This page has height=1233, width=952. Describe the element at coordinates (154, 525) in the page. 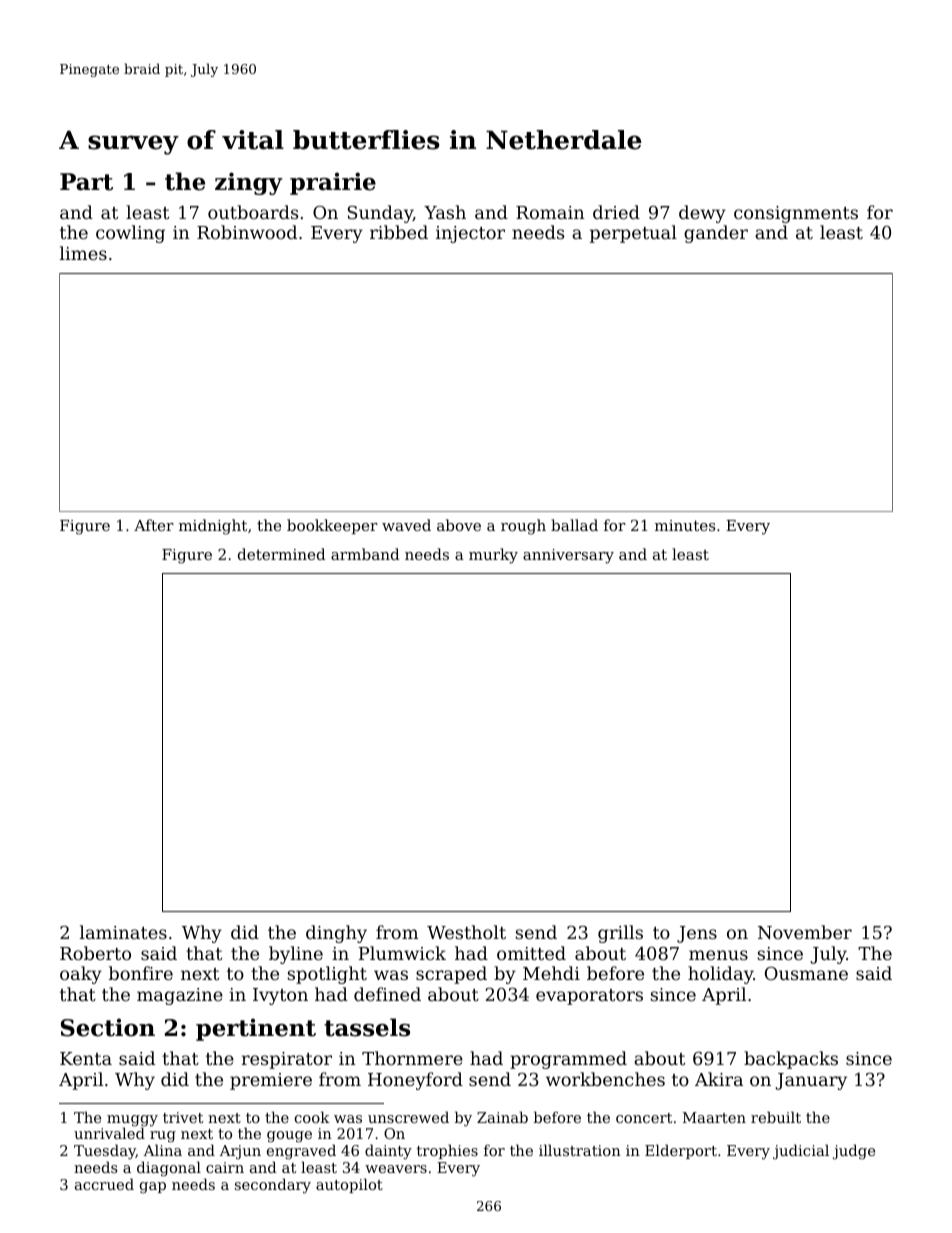

I see `After` at that location.
